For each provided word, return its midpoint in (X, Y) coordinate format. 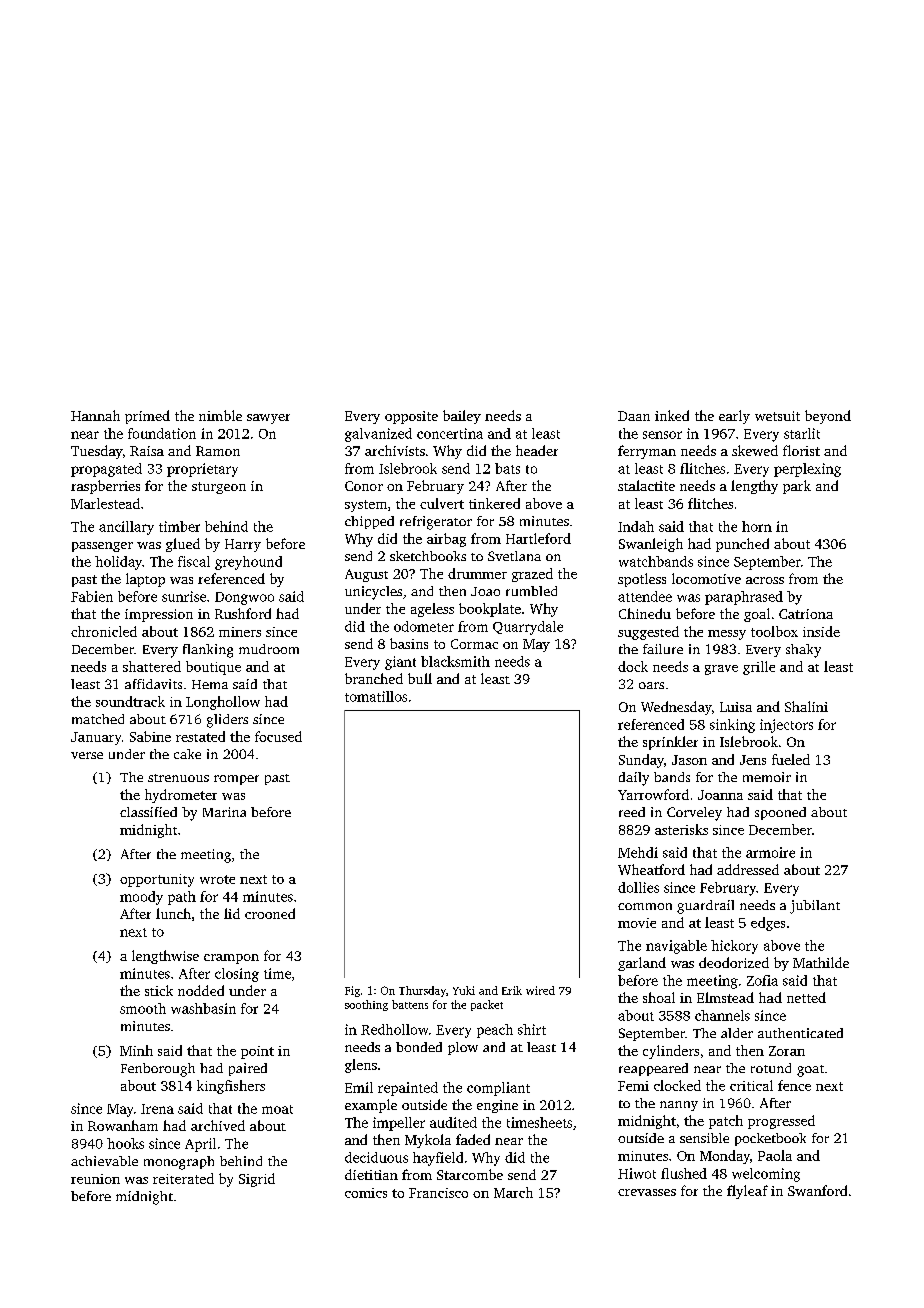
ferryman (647, 452)
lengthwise (165, 957)
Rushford (243, 613)
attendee (645, 596)
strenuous (178, 778)
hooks (125, 1143)
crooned (270, 913)
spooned (780, 813)
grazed (532, 575)
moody (141, 898)
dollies (638, 887)
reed (632, 812)
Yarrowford (653, 794)
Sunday (641, 761)
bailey (462, 417)
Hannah (95, 415)
